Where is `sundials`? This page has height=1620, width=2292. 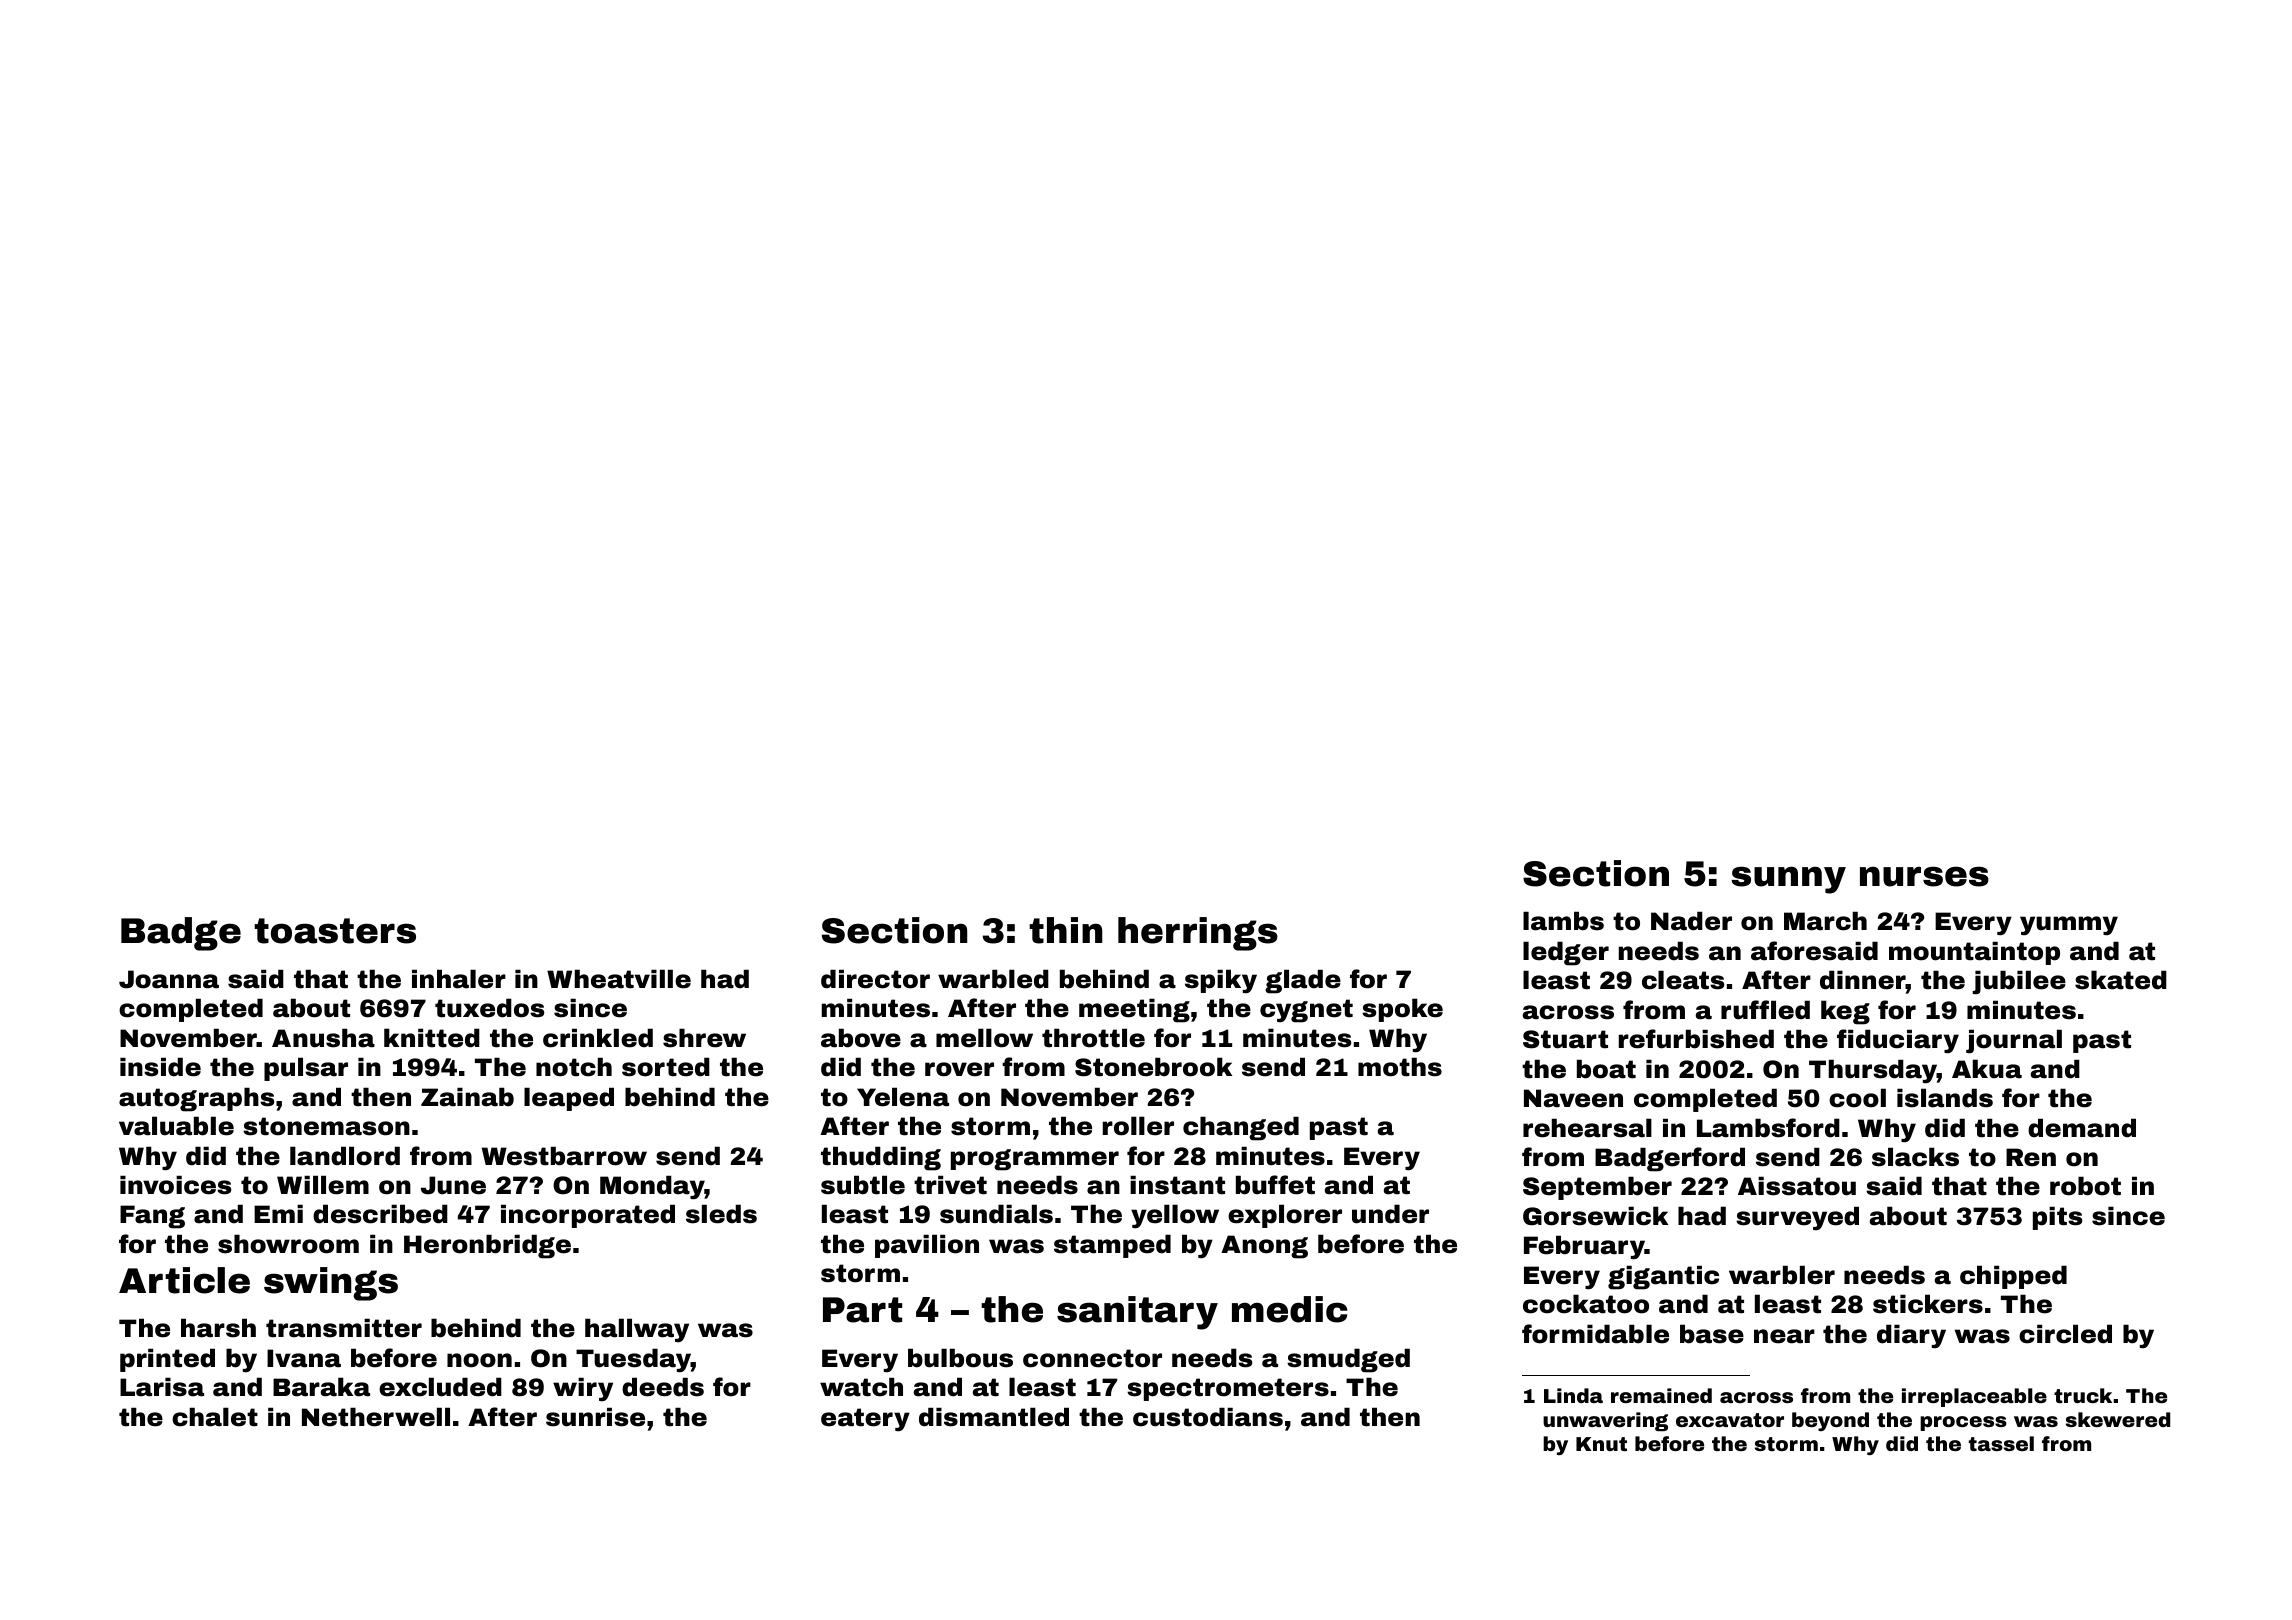
sundials is located at coordinates (996, 1214).
